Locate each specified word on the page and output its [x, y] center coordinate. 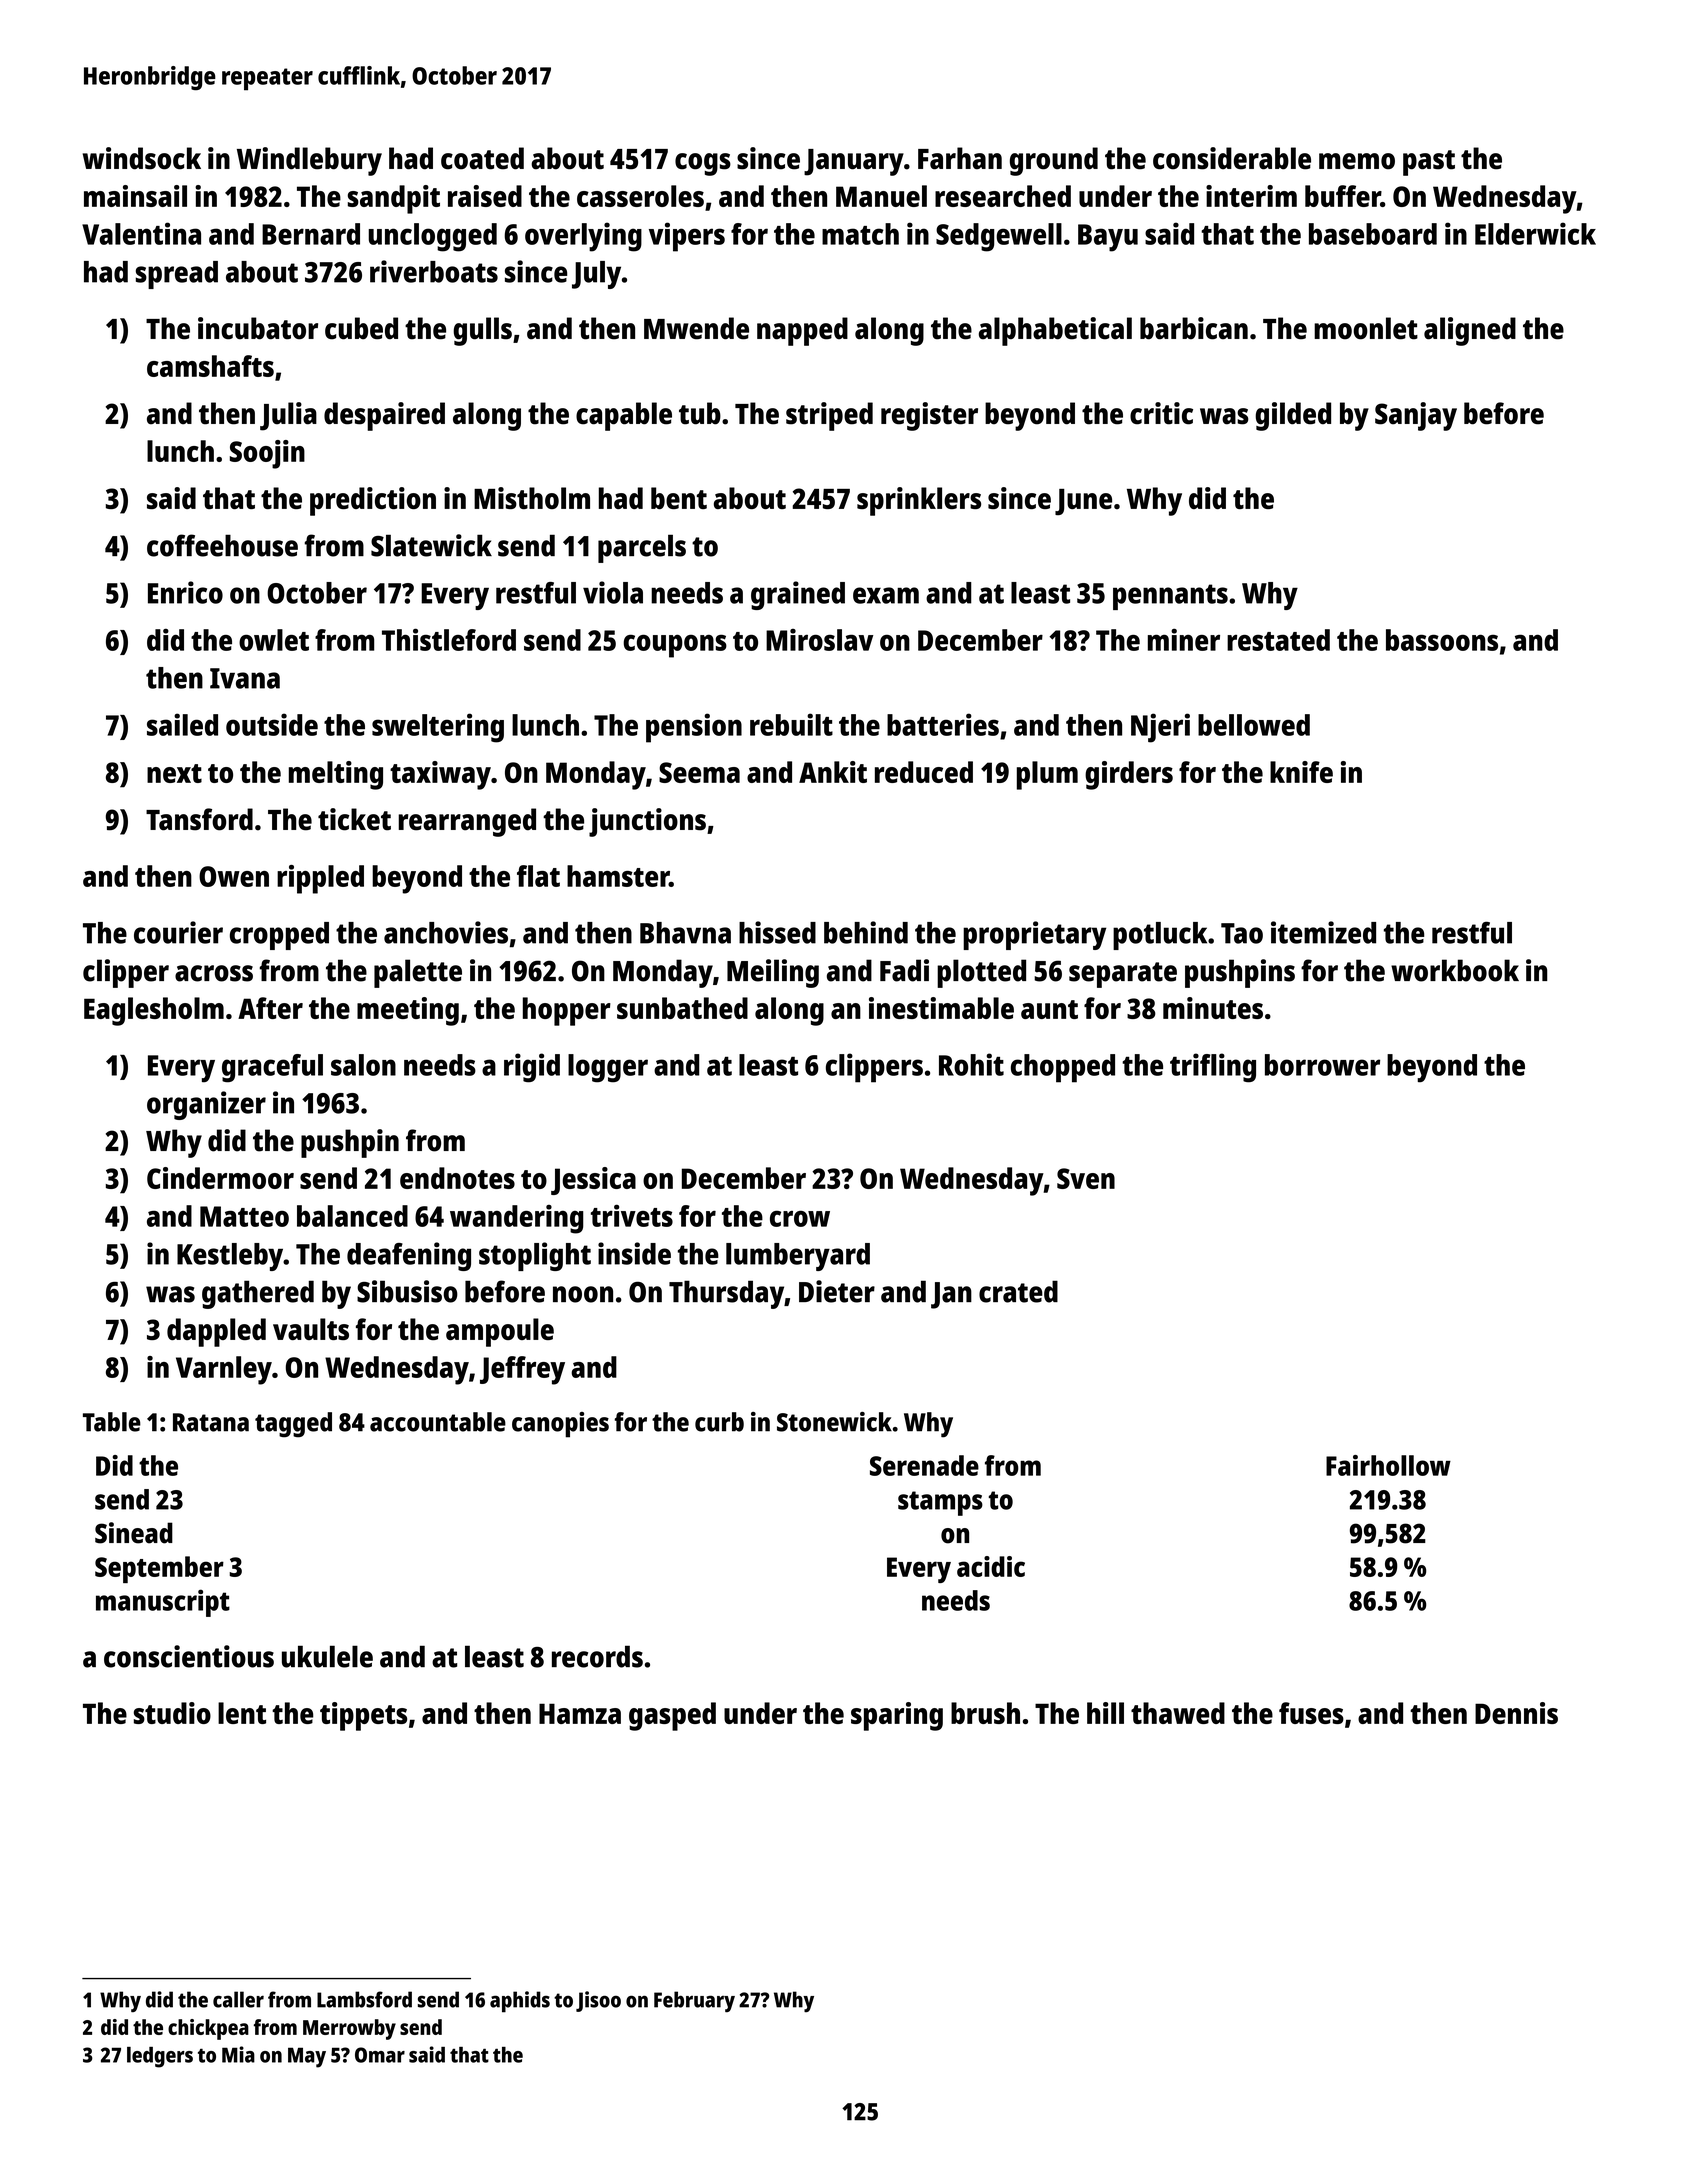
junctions [647, 822]
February [694, 2002]
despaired [384, 416]
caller [238, 1999]
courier [178, 932]
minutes [1213, 1008]
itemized [1323, 932]
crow [800, 1218]
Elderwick [1535, 233]
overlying [583, 237]
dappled [216, 1332]
